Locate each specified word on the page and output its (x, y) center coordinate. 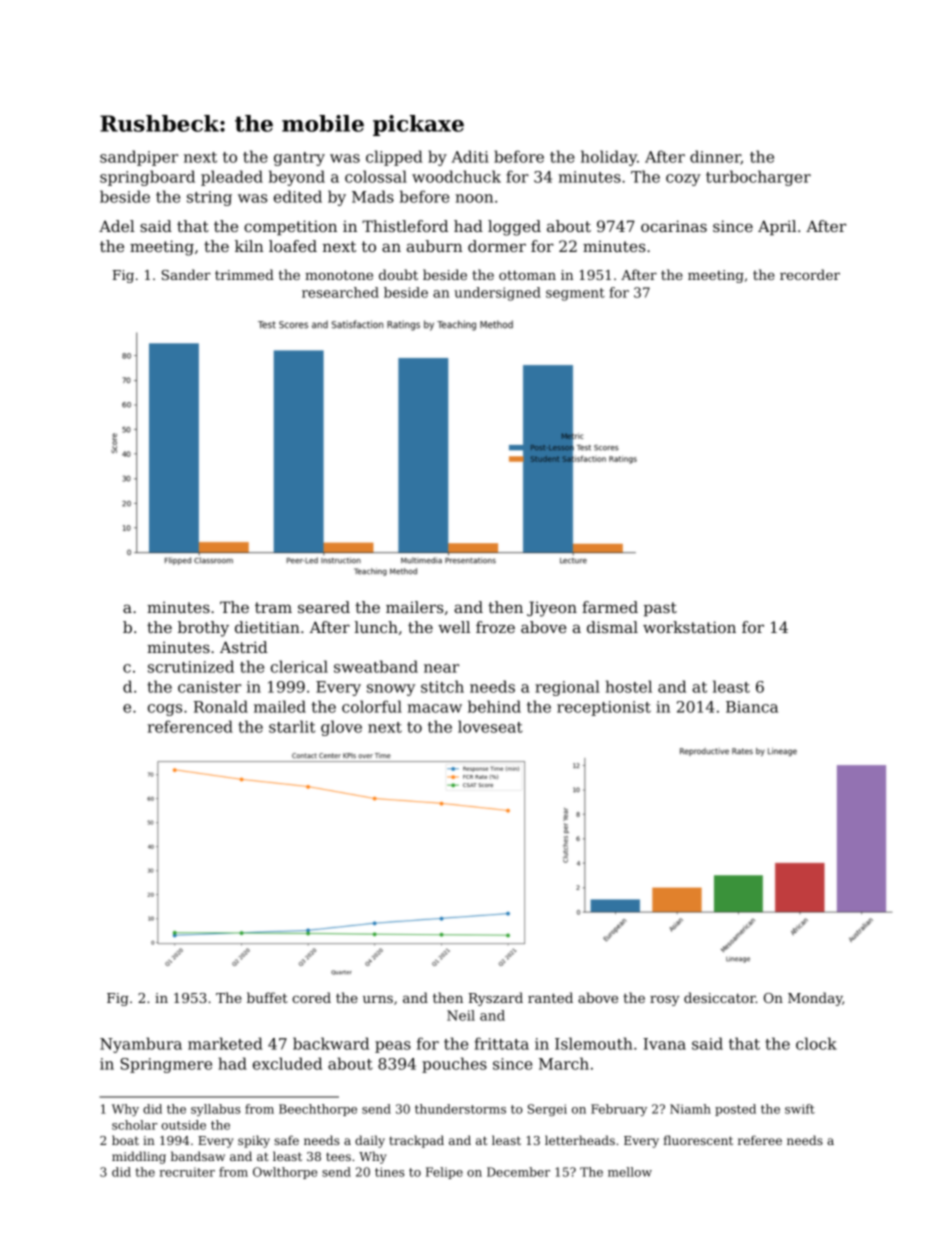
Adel (117, 226)
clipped (394, 158)
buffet (267, 997)
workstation (689, 627)
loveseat (490, 726)
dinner (715, 157)
